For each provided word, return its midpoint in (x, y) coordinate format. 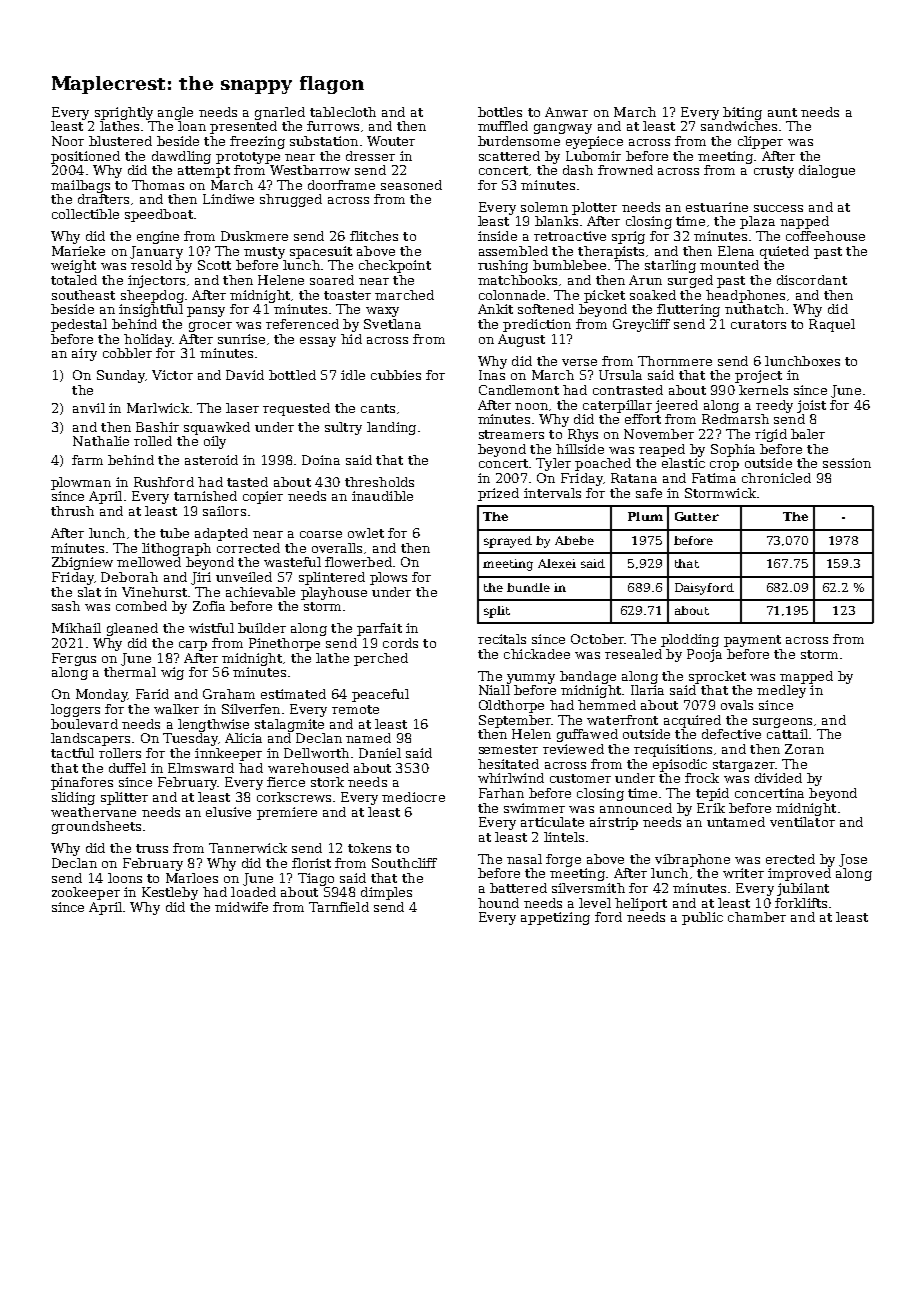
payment (752, 641)
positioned (85, 157)
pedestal (79, 325)
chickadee (537, 654)
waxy (382, 312)
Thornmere (675, 361)
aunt (782, 112)
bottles (500, 112)
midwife (241, 907)
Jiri (201, 578)
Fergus (74, 659)
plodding (690, 640)
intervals (552, 493)
